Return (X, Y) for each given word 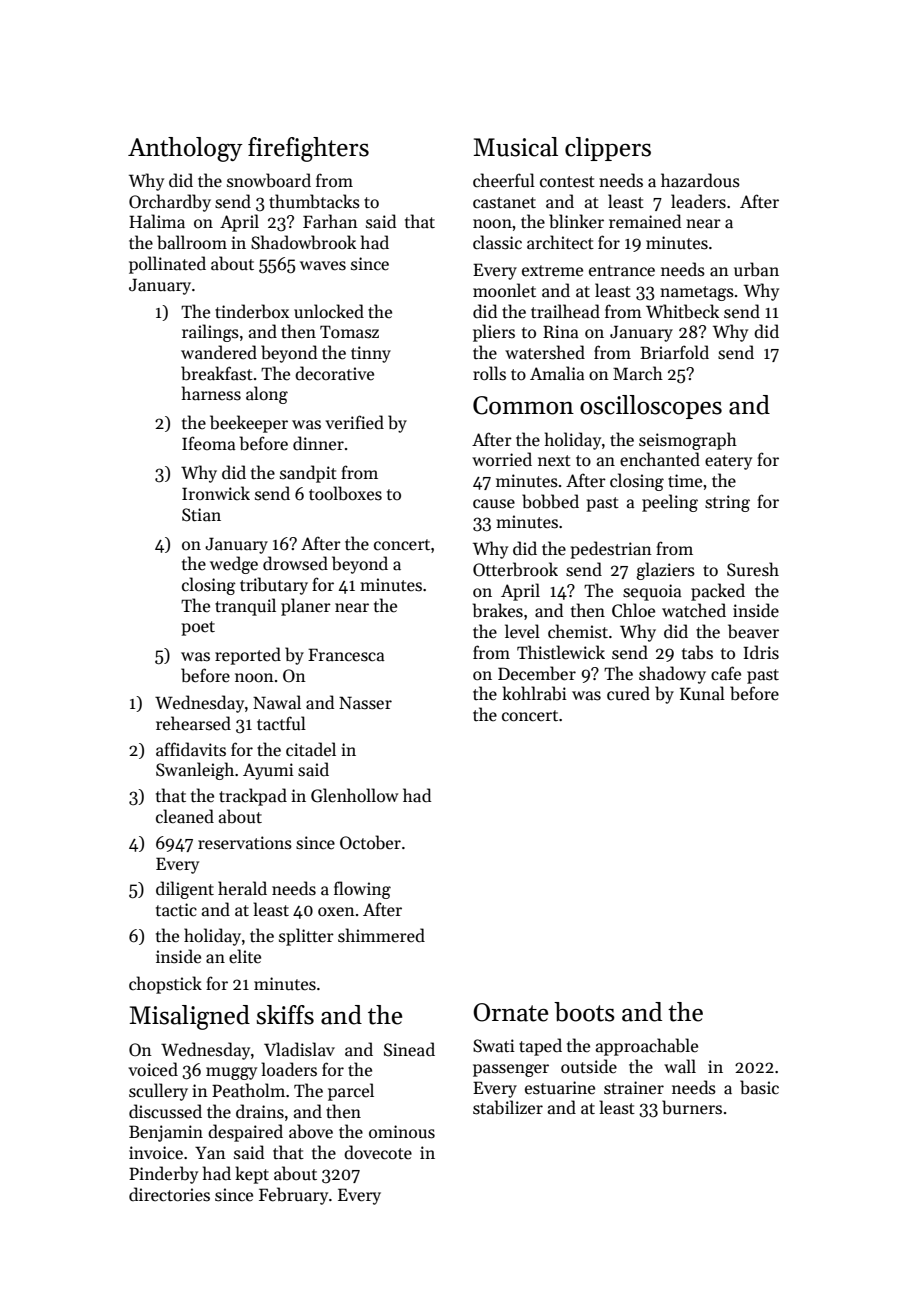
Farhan (330, 221)
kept (252, 1175)
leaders (698, 201)
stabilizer (508, 1107)
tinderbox (252, 311)
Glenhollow (354, 795)
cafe (726, 673)
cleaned (185, 816)
